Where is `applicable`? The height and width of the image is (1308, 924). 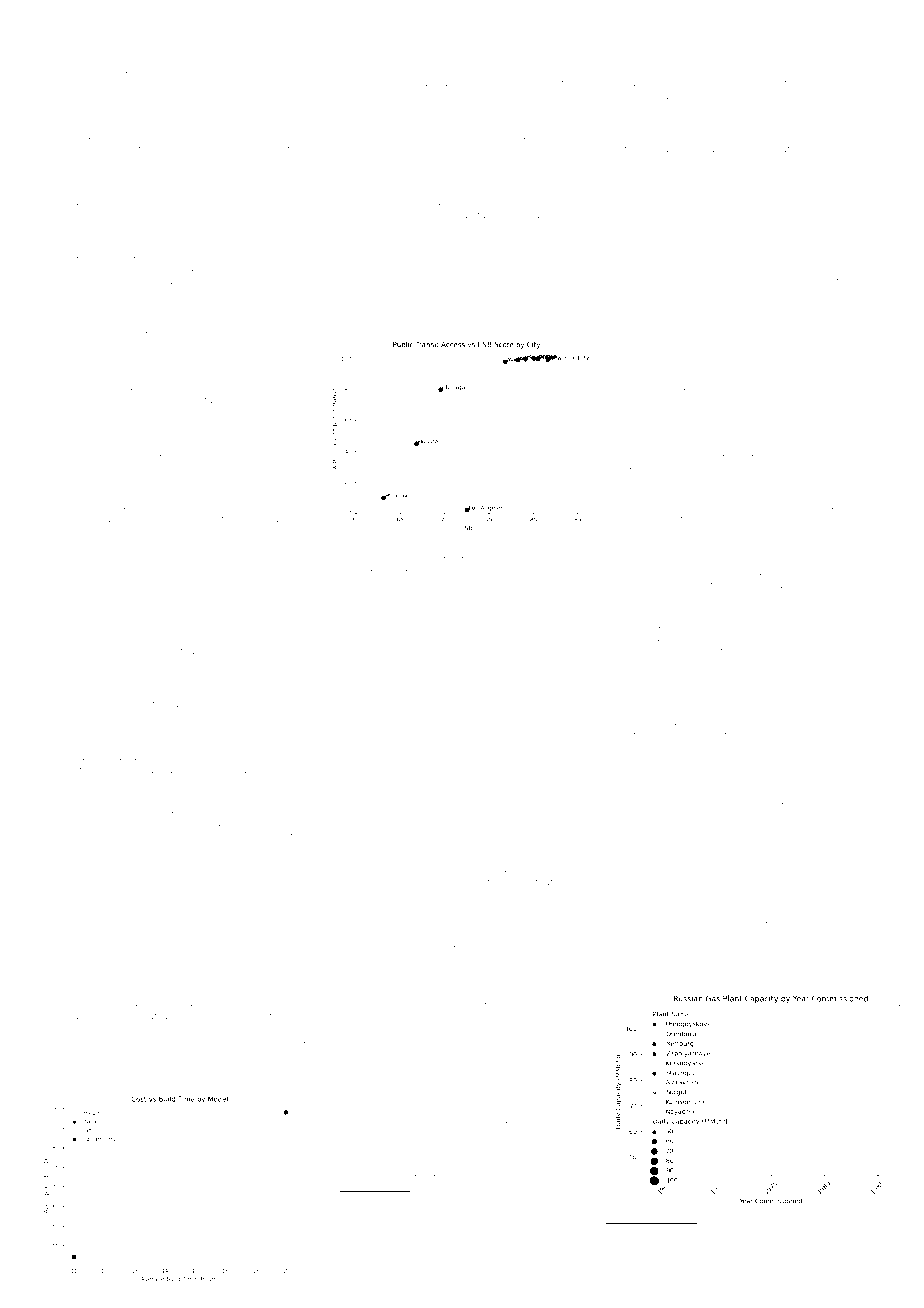
applicable is located at coordinates (363, 568).
